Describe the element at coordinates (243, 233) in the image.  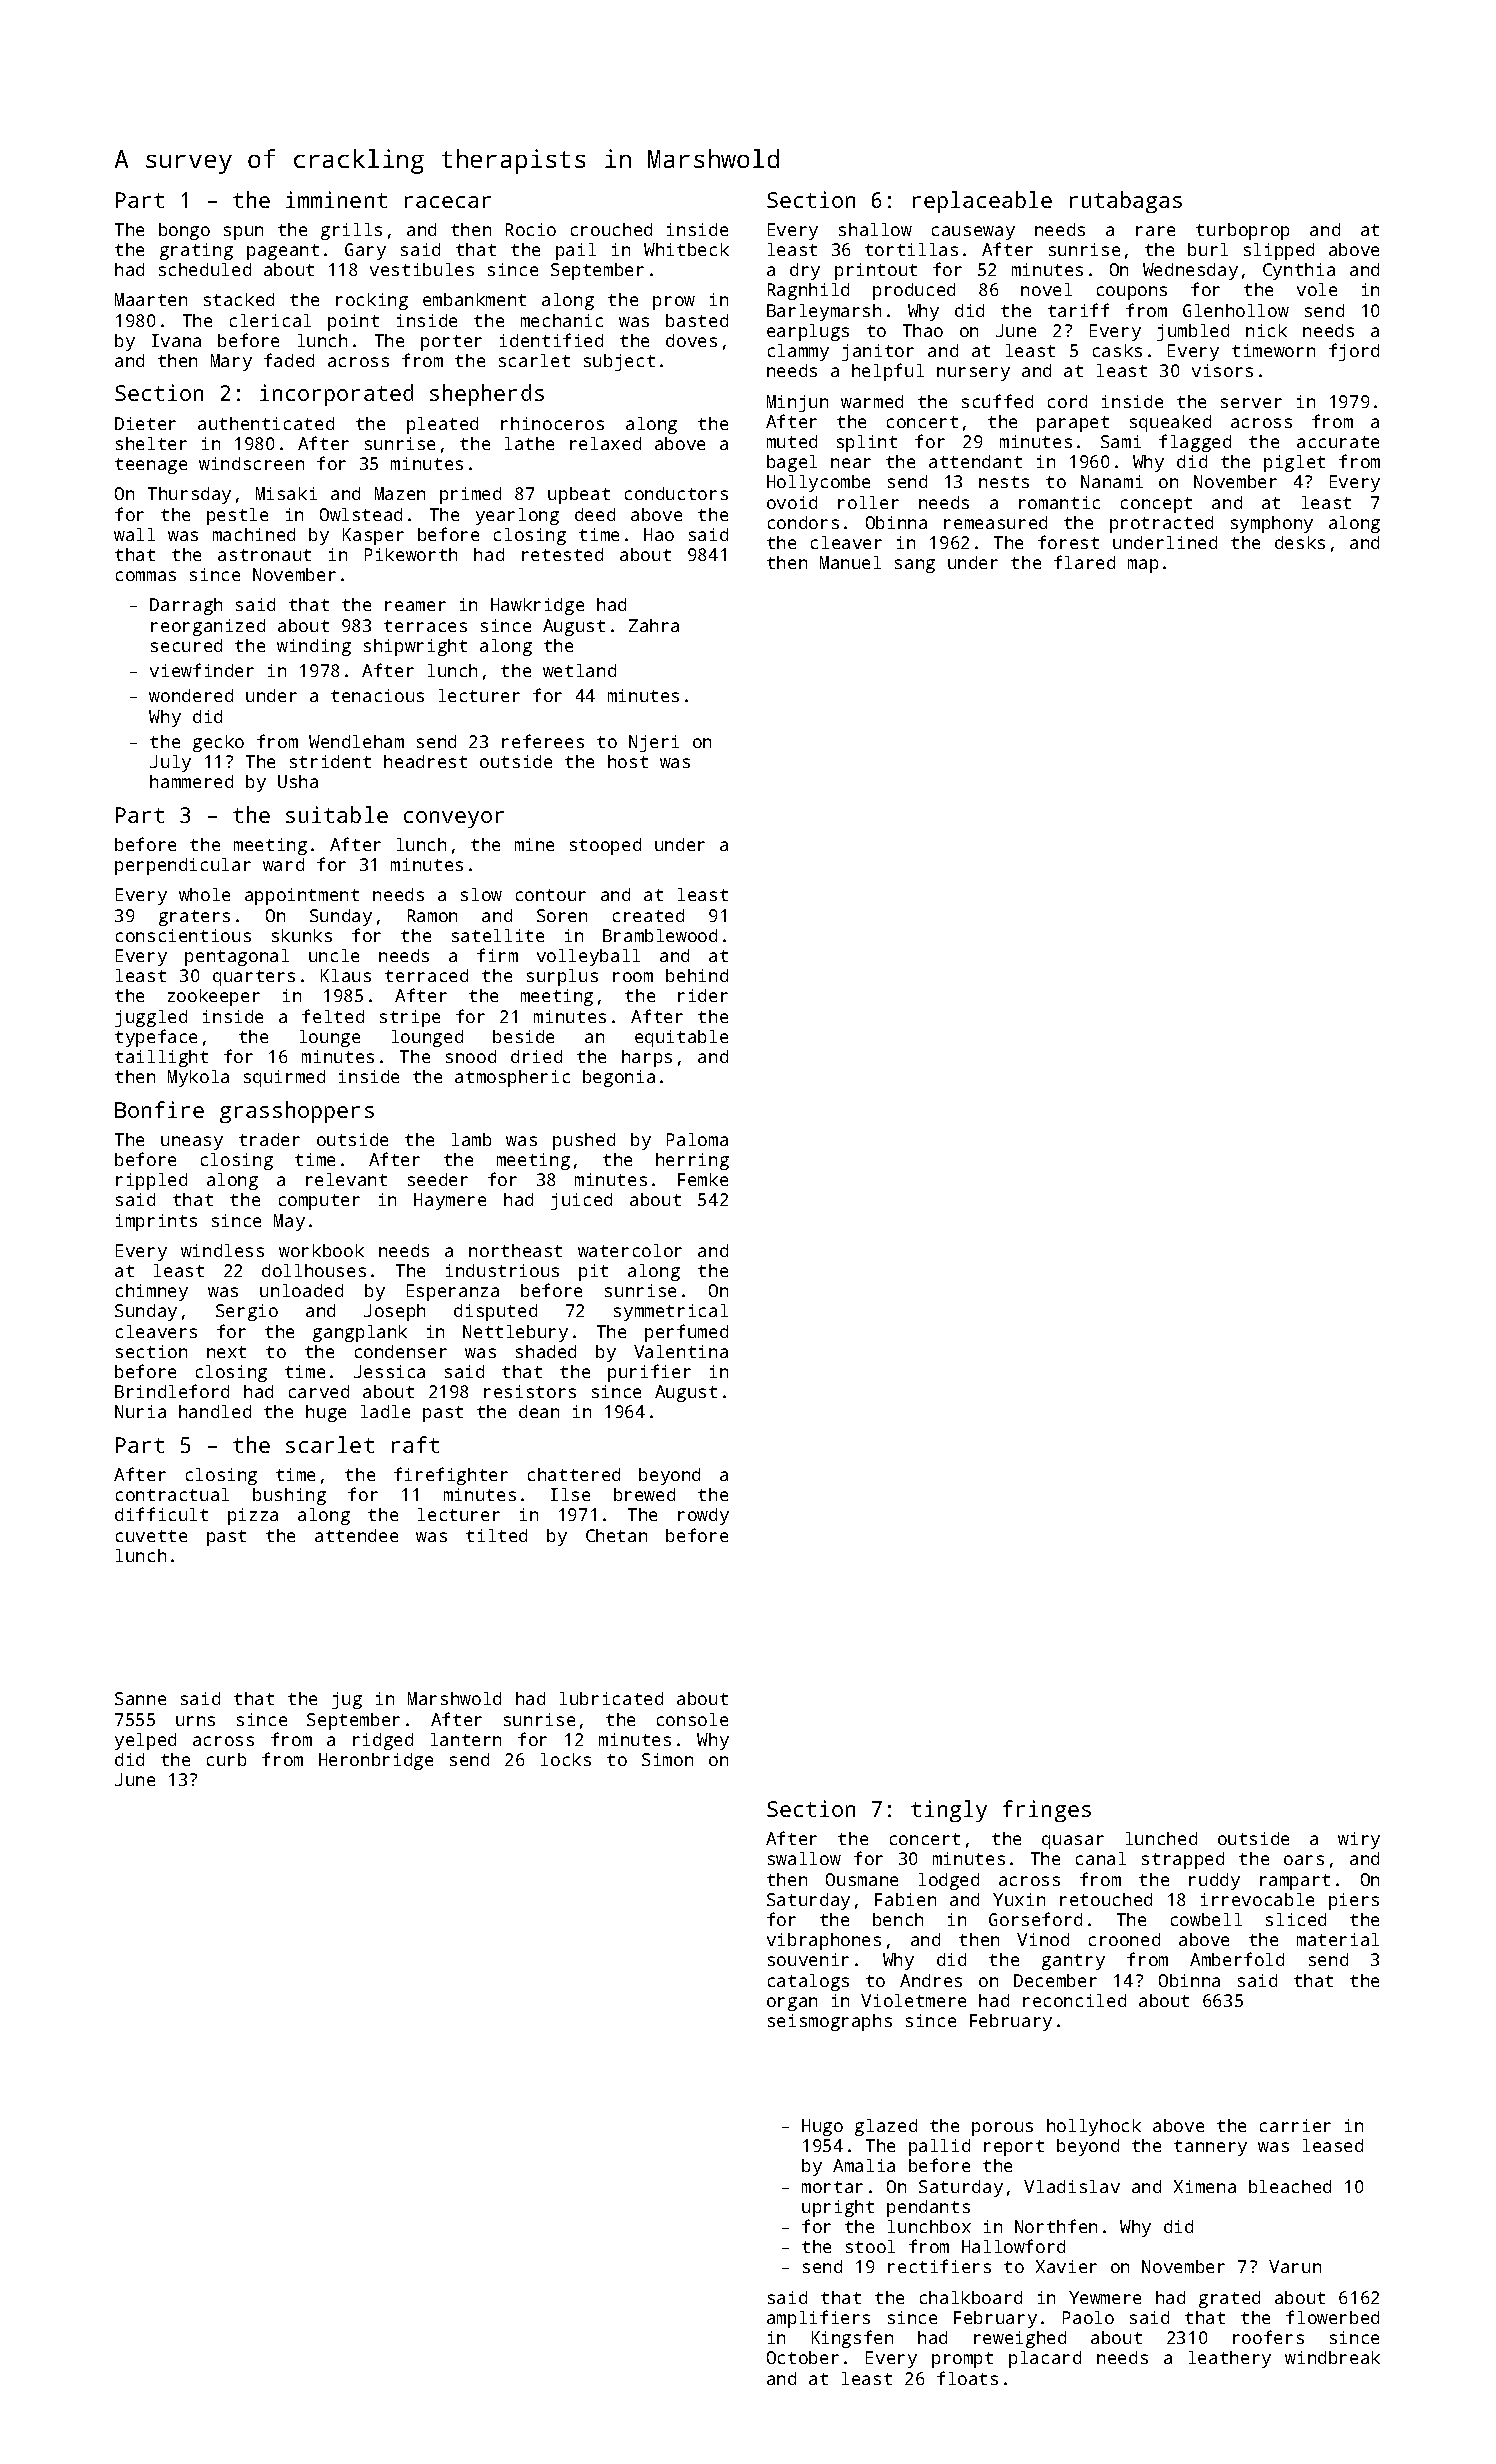
I see `spun` at that location.
